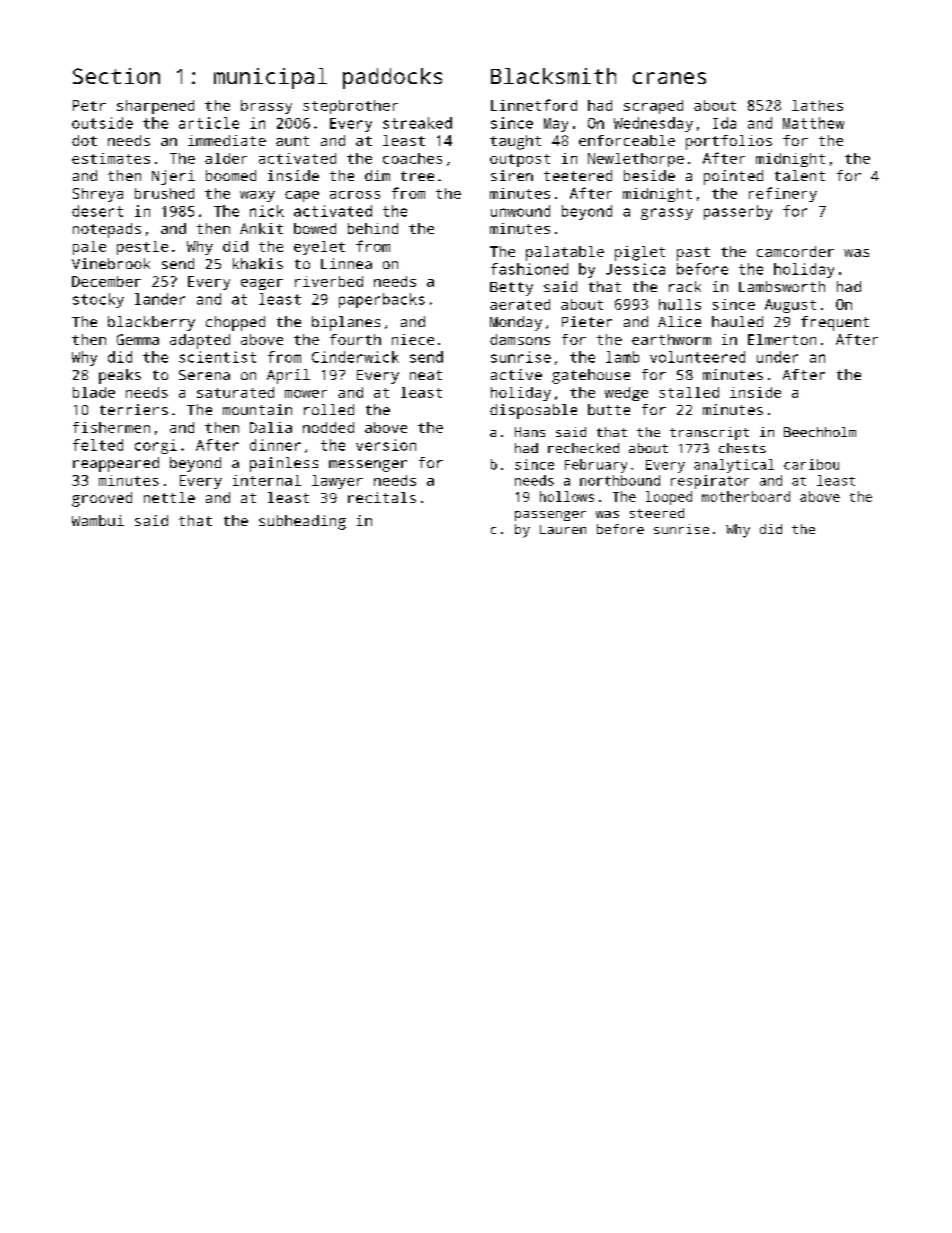 This document has height=1233, width=952. Describe the element at coordinates (106, 281) in the document. I see `December` at that location.
